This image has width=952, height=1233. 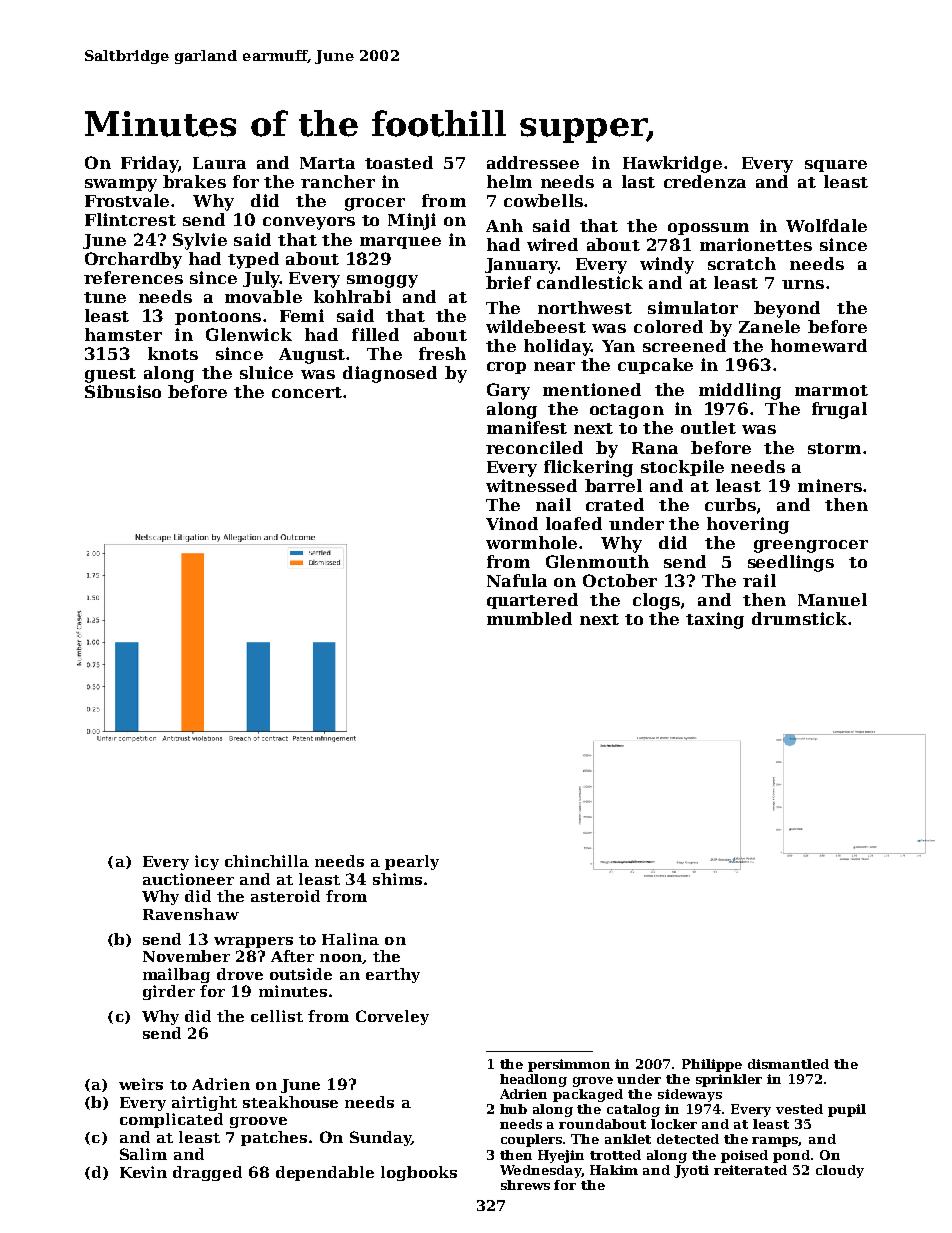 What do you see at coordinates (799, 618) in the image?
I see `drumstick` at bounding box center [799, 618].
